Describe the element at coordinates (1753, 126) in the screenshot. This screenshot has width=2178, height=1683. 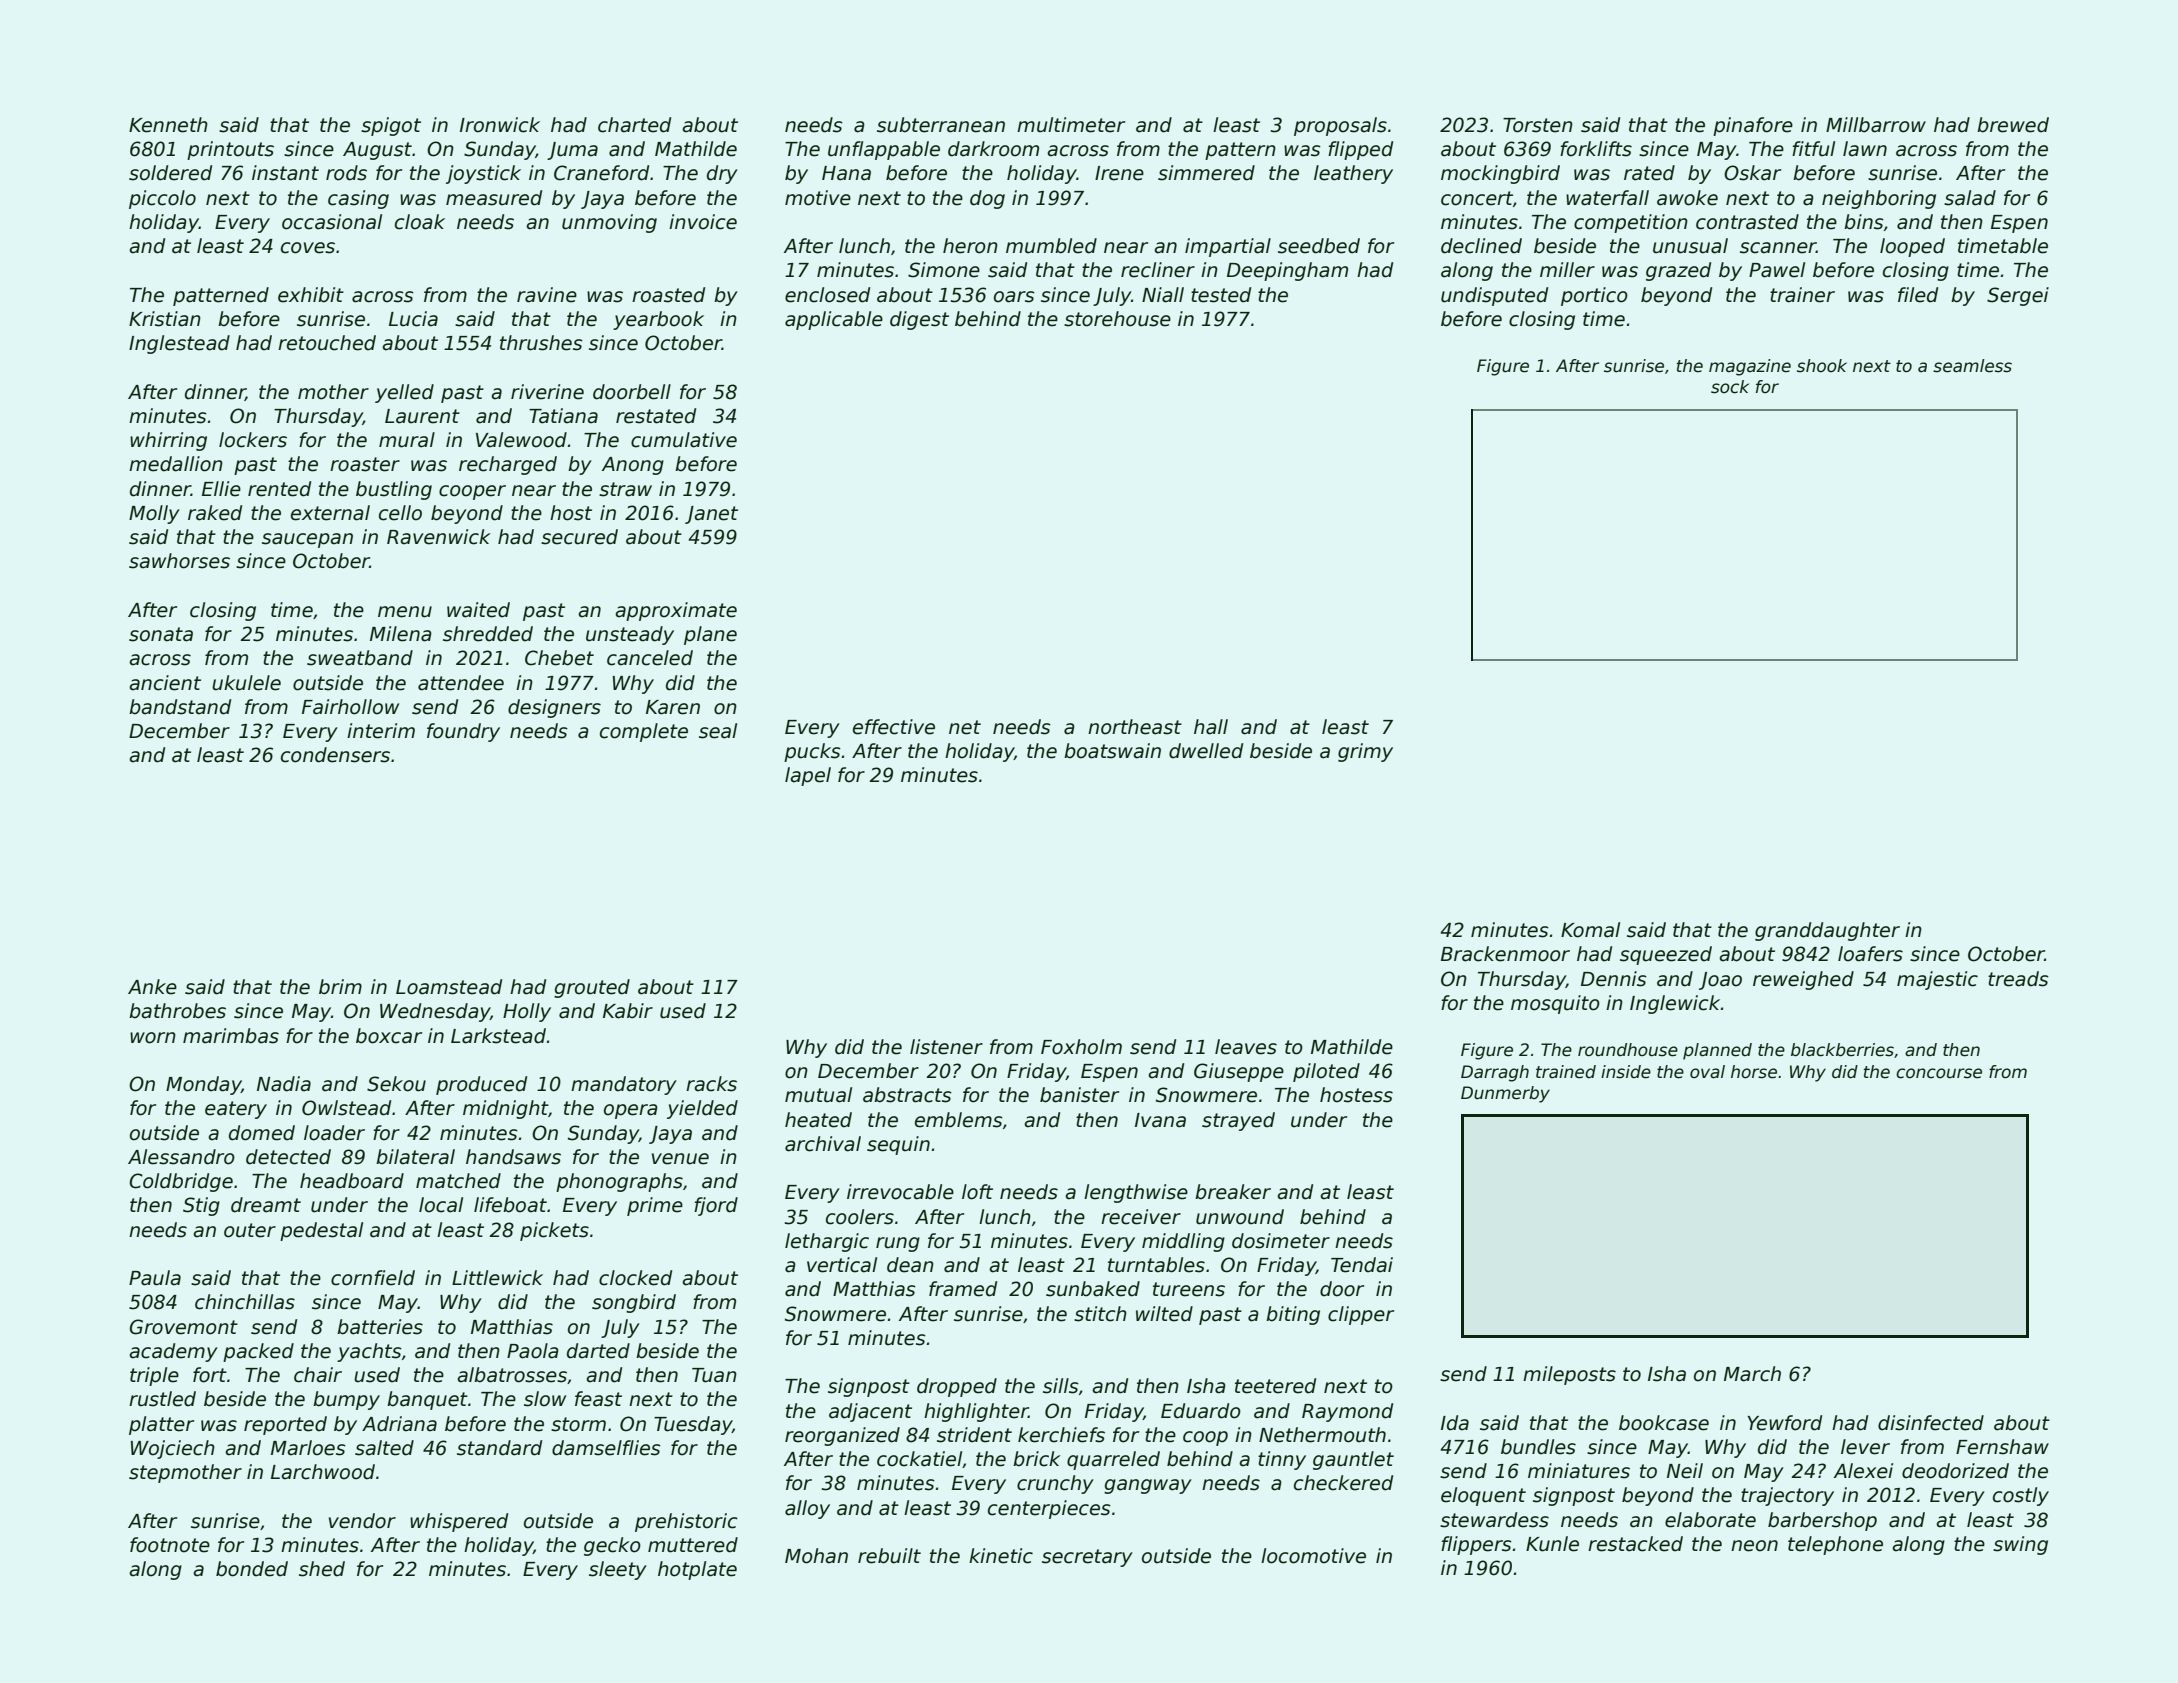
I see `pinafore` at that location.
